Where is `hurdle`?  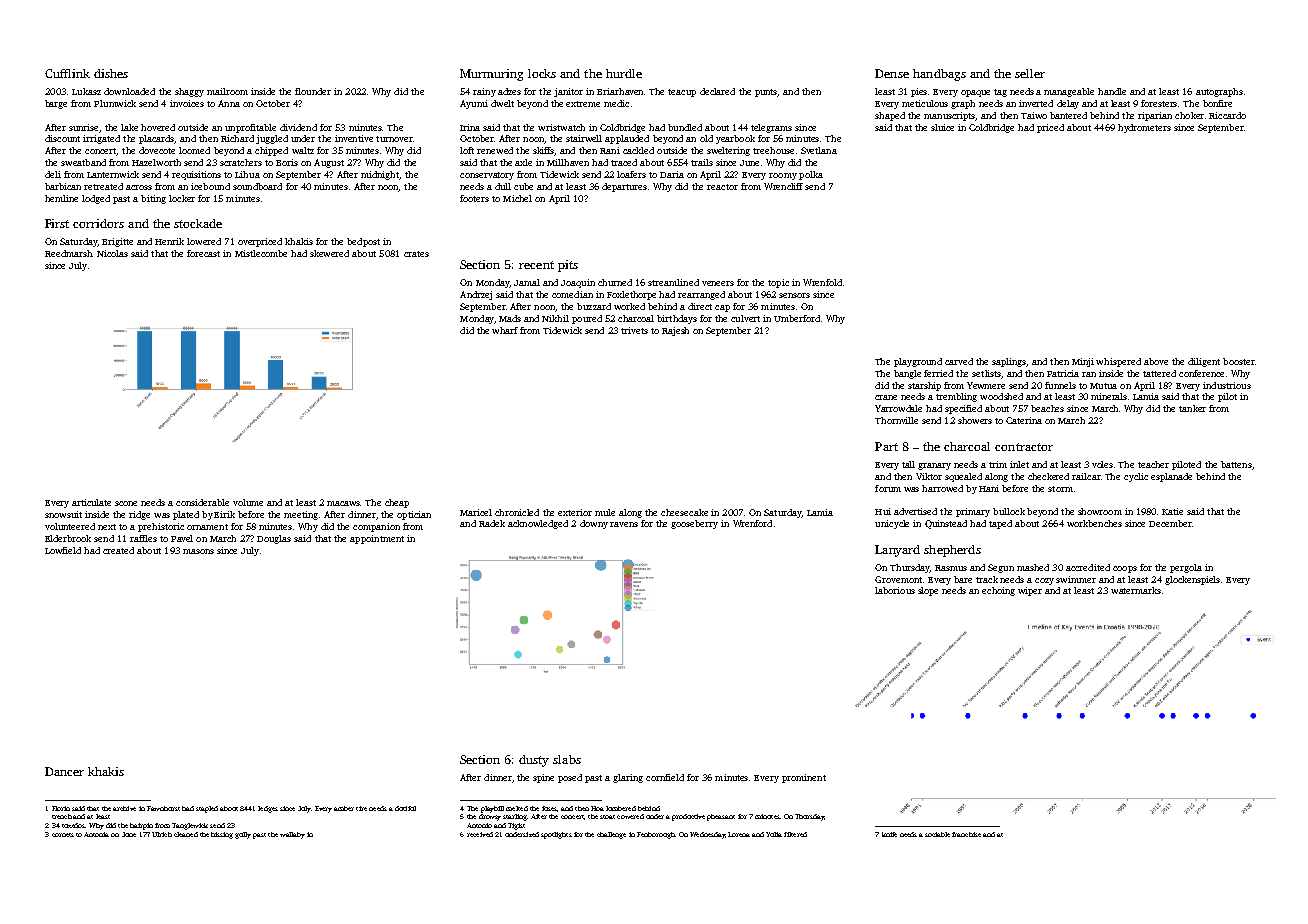
hurdle is located at coordinates (624, 73).
